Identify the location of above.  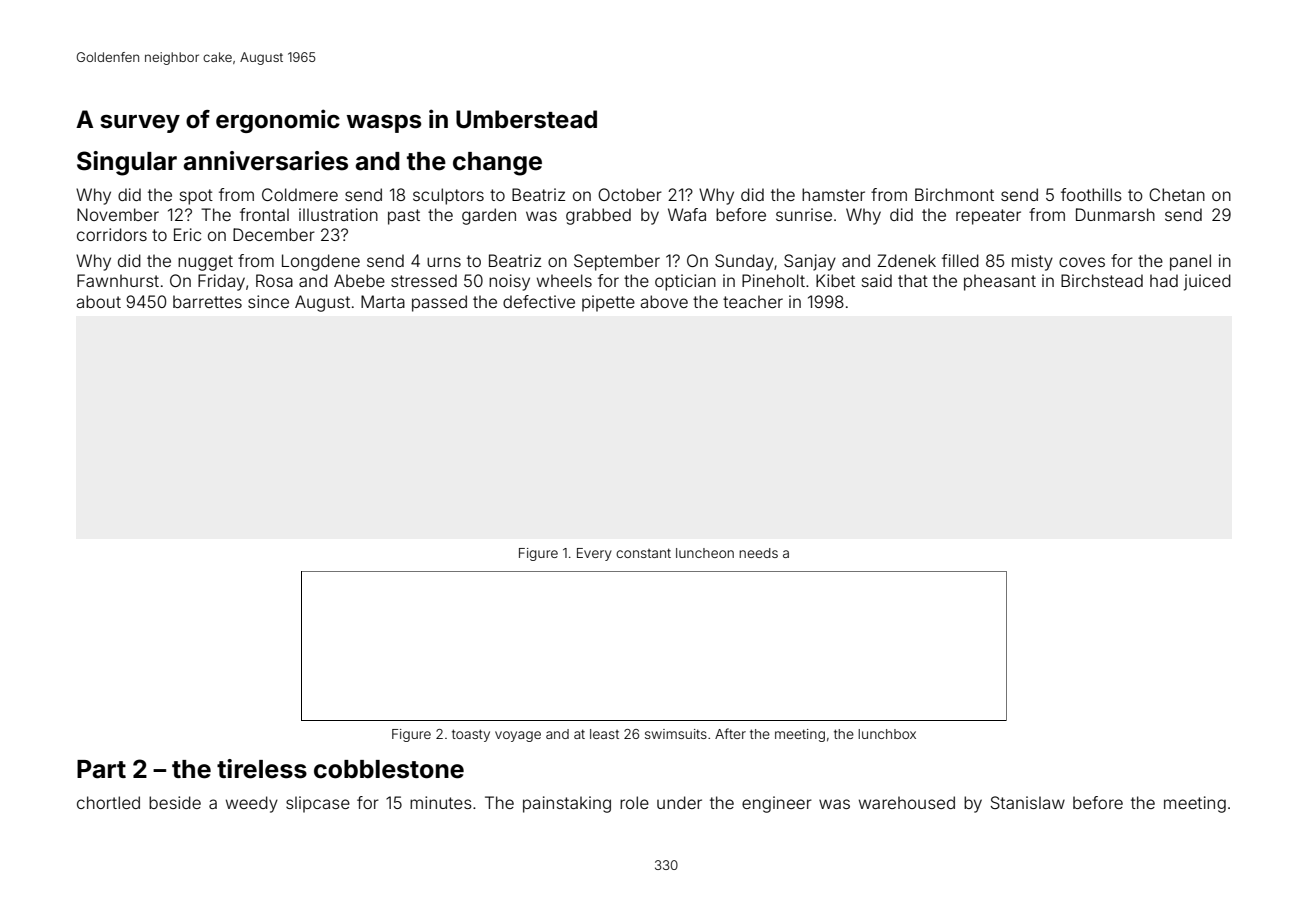
(664, 301).
